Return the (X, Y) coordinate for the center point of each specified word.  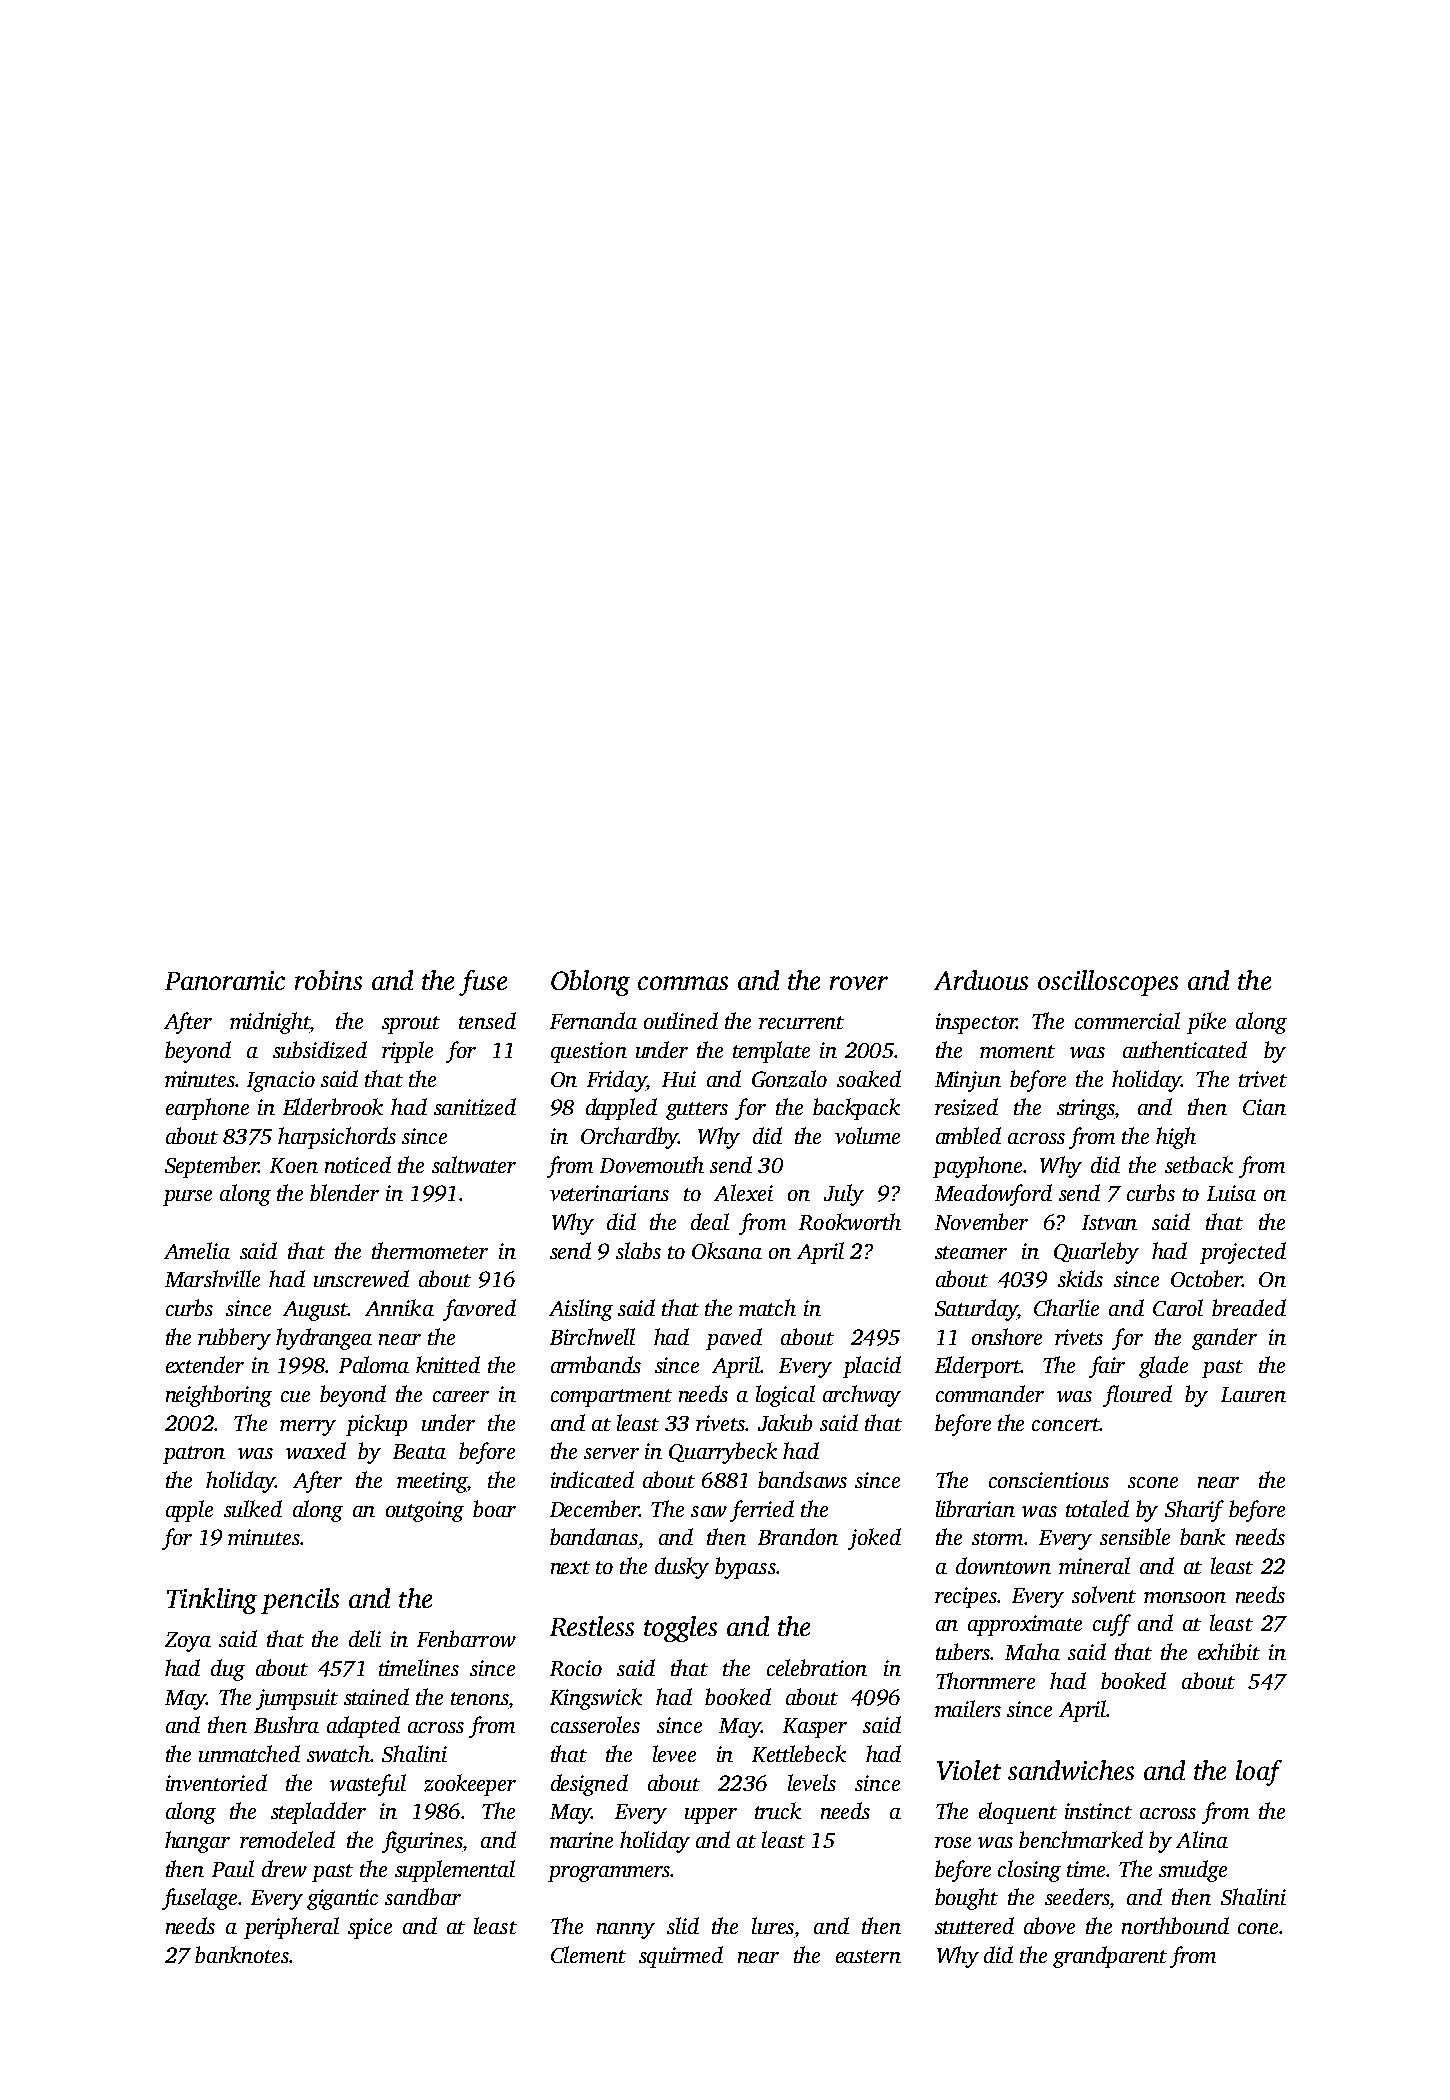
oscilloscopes (1108, 983)
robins (328, 980)
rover (859, 983)
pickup (376, 1425)
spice (370, 1928)
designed (589, 1785)
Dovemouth (652, 1164)
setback (1199, 1164)
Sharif (1194, 1511)
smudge (1193, 1871)
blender (344, 1192)
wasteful (368, 1785)
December (594, 1508)
